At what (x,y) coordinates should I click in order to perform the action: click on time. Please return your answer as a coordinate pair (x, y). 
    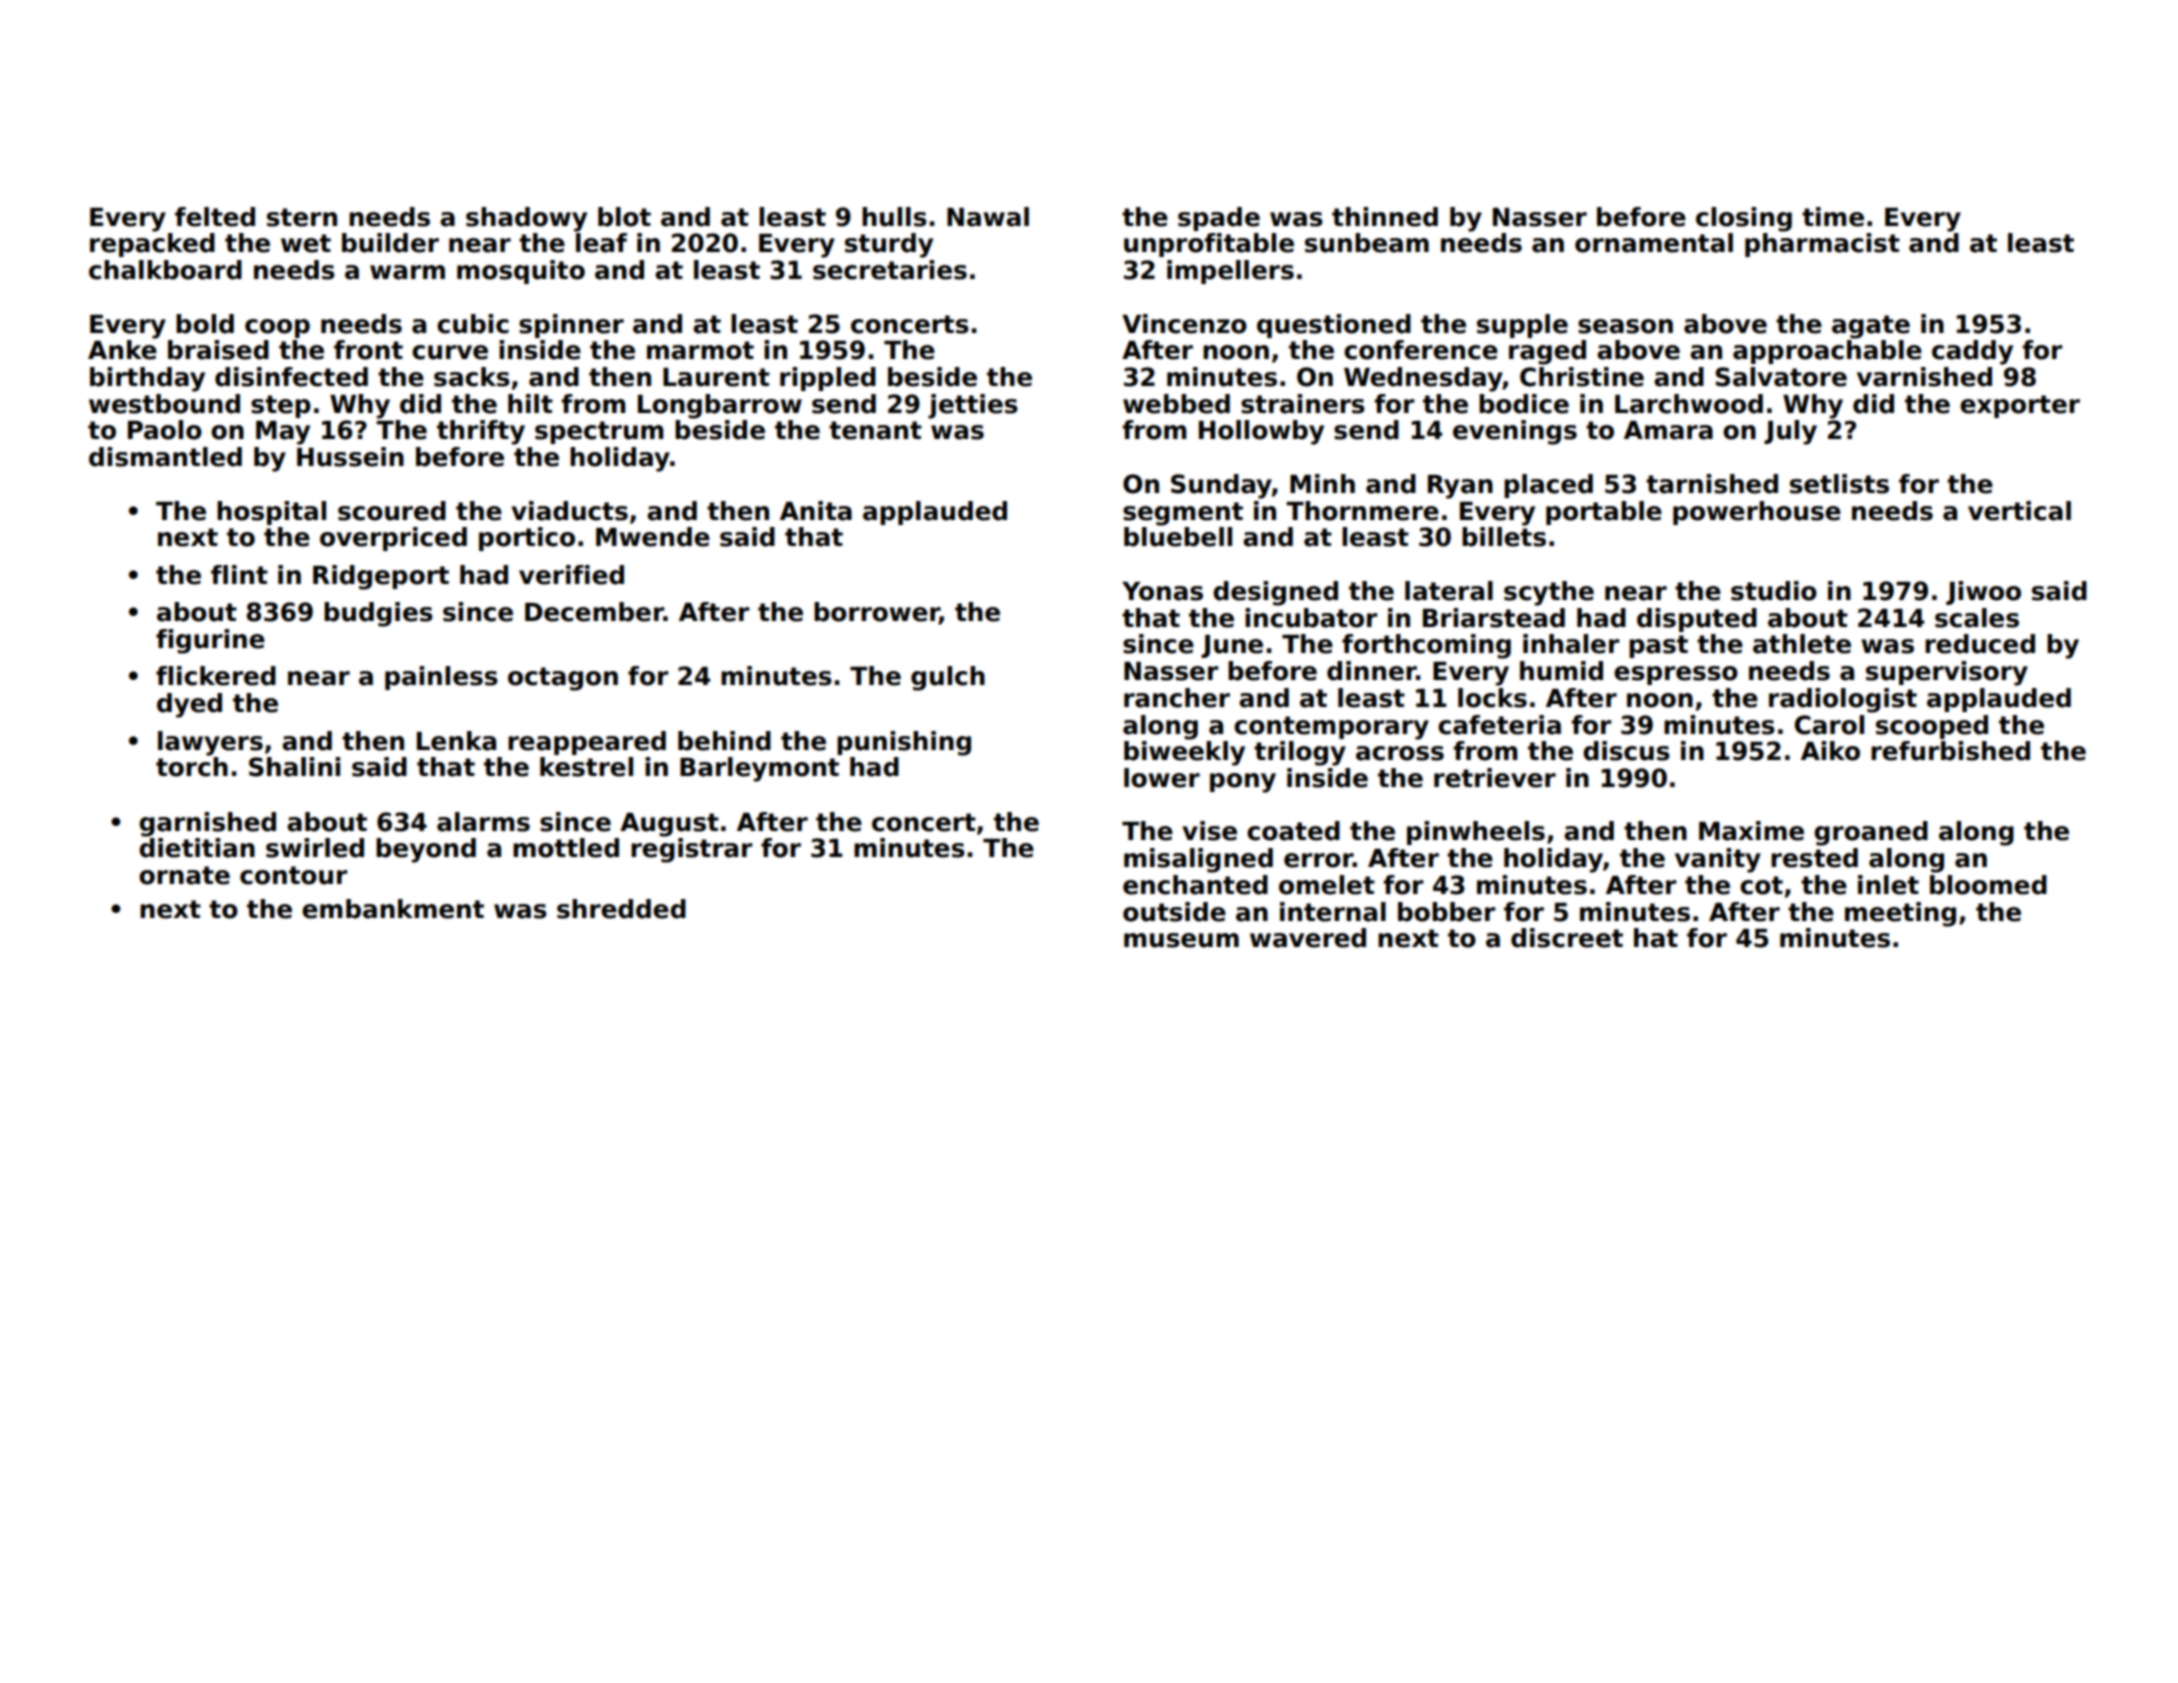
    Looking at the image, I should click on (1833, 217).
